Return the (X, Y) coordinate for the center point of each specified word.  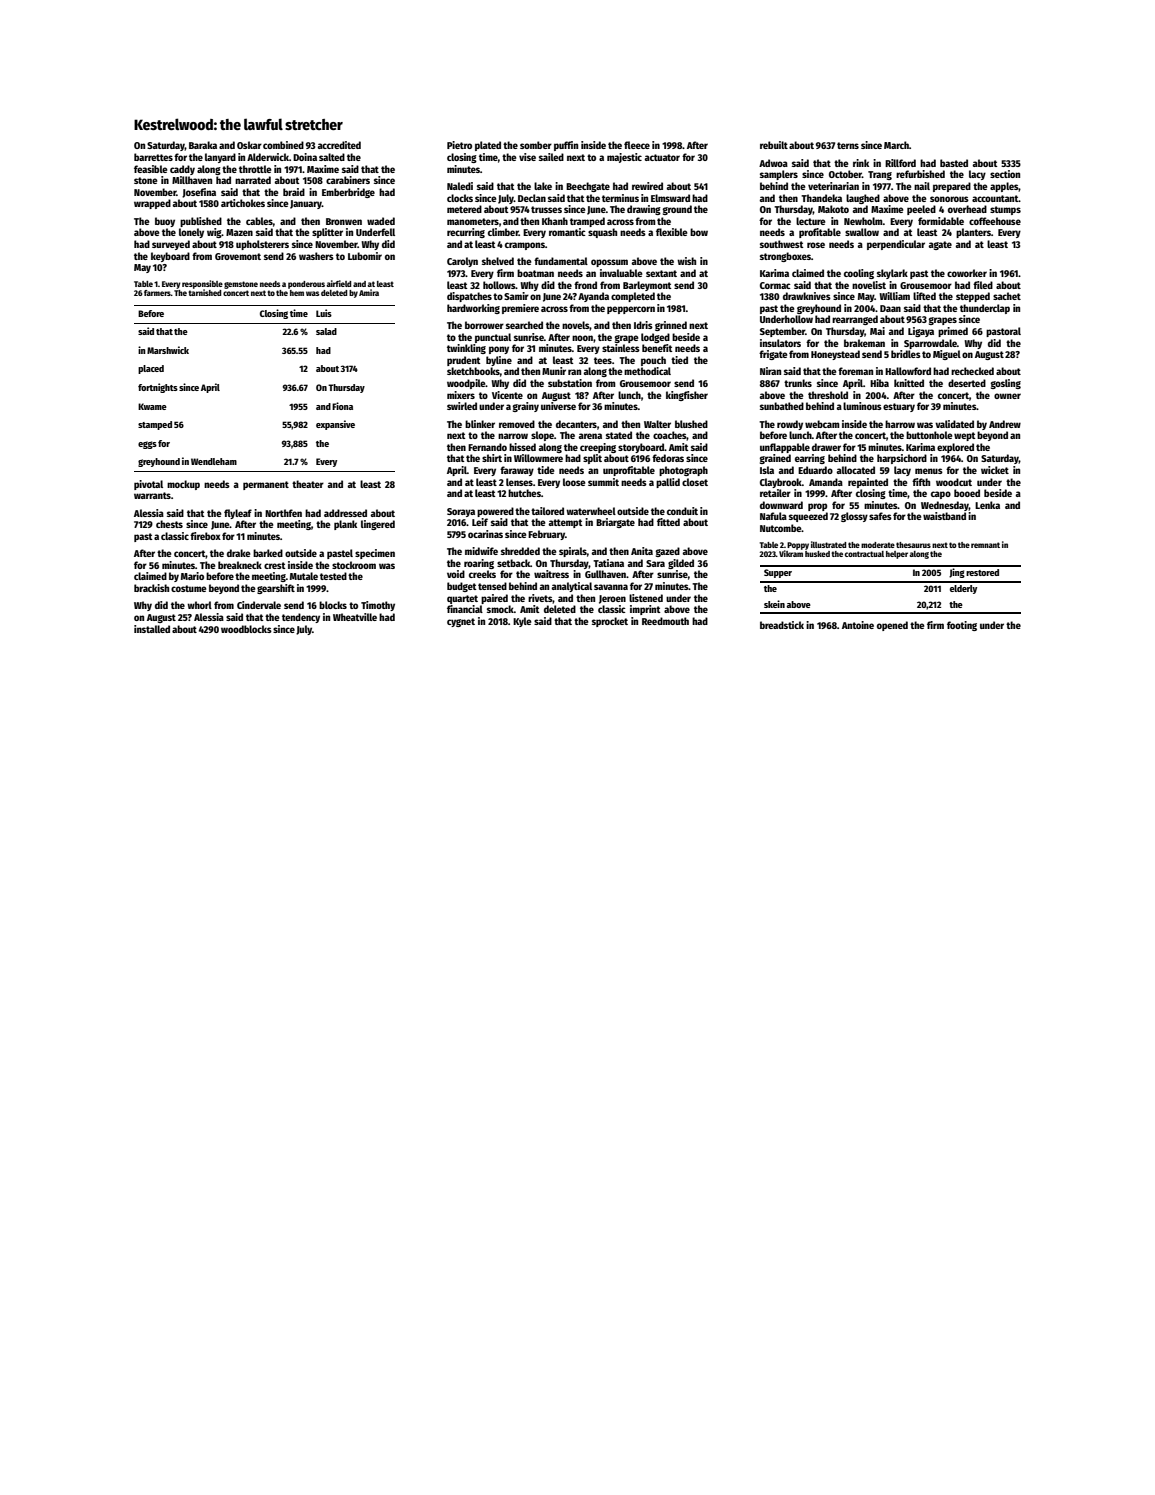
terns (848, 145)
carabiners (348, 180)
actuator (662, 157)
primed (953, 332)
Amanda (826, 482)
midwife (481, 551)
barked (268, 553)
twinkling (466, 349)
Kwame (152, 406)
